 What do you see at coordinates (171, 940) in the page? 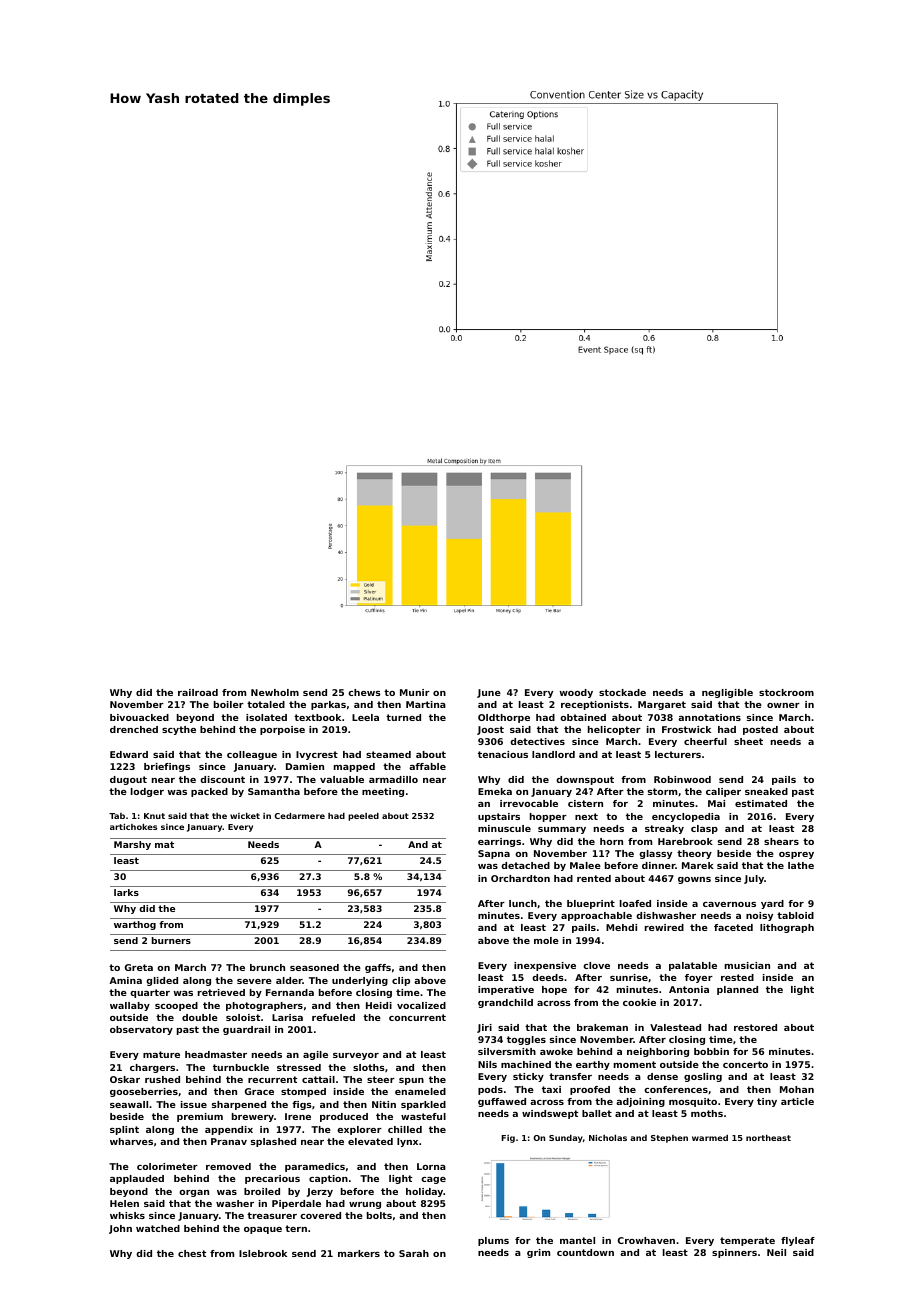
I see `burners` at bounding box center [171, 940].
